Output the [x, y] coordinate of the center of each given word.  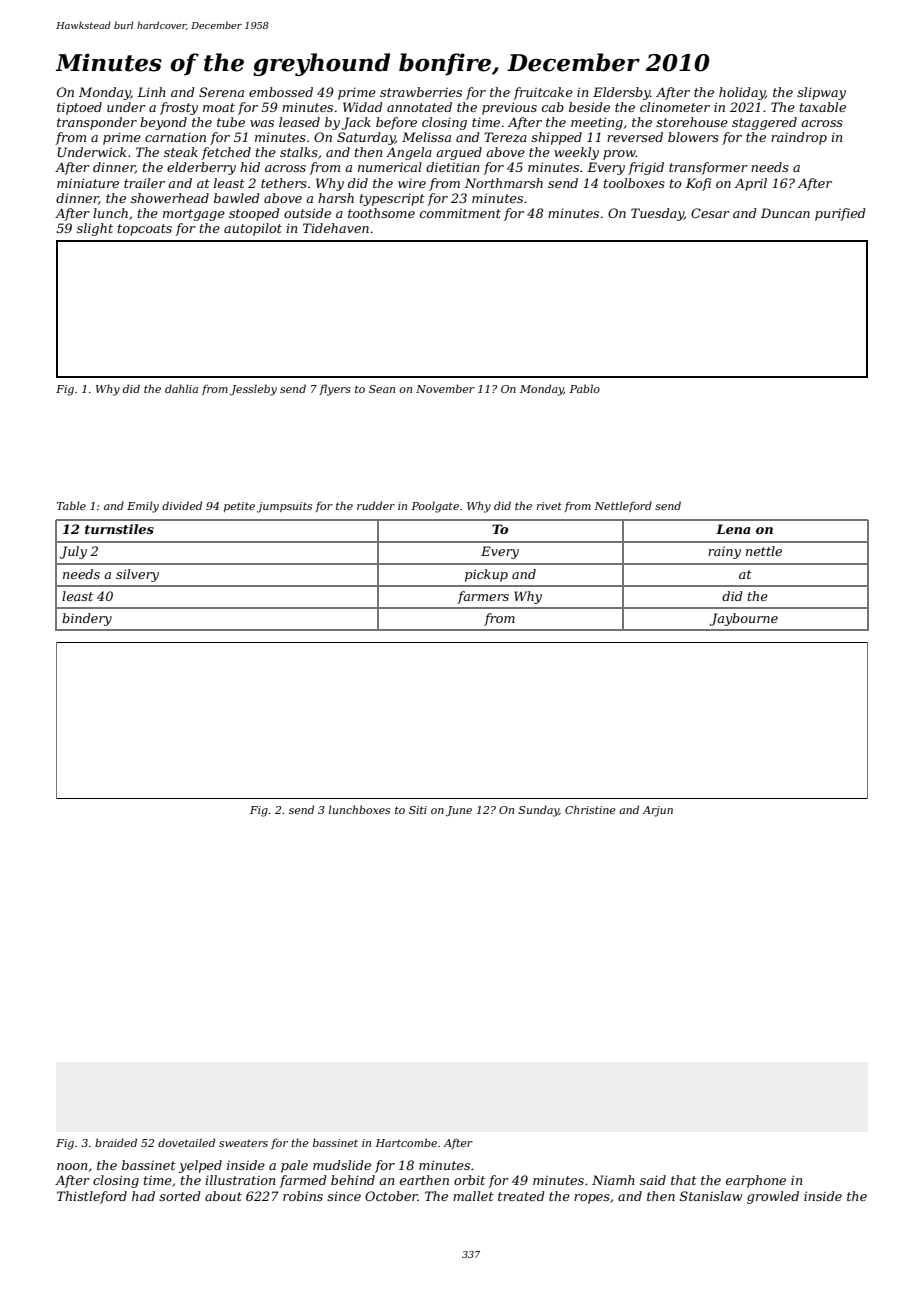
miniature [88, 183]
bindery [87, 619]
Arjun [657, 811]
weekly [576, 153]
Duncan [785, 213]
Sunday [538, 811]
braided [116, 1142]
